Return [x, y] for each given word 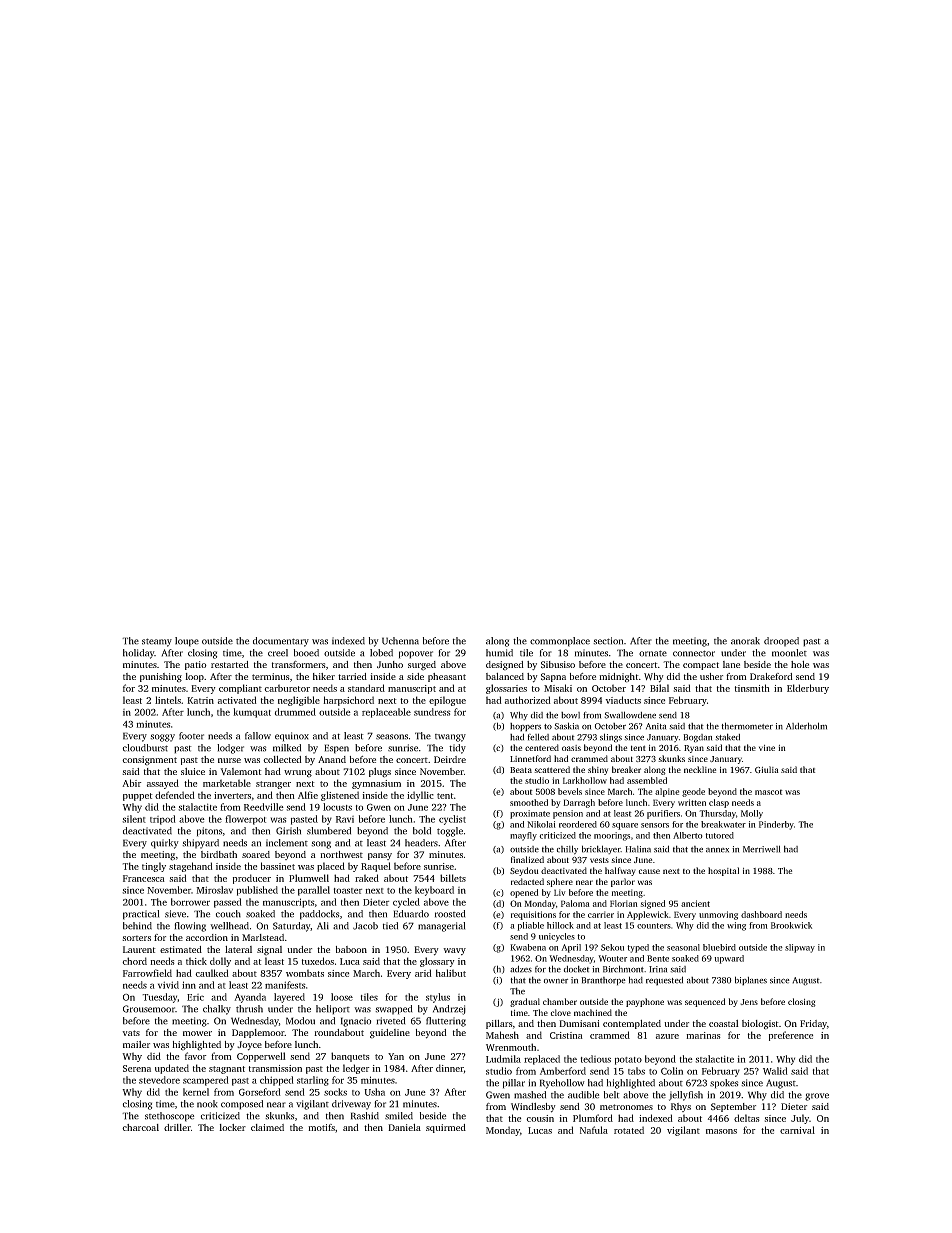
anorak [745, 641]
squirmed [446, 1128]
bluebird [719, 947]
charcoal [140, 1127]
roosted [450, 914]
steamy [157, 642]
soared [256, 854]
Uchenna [400, 641]
